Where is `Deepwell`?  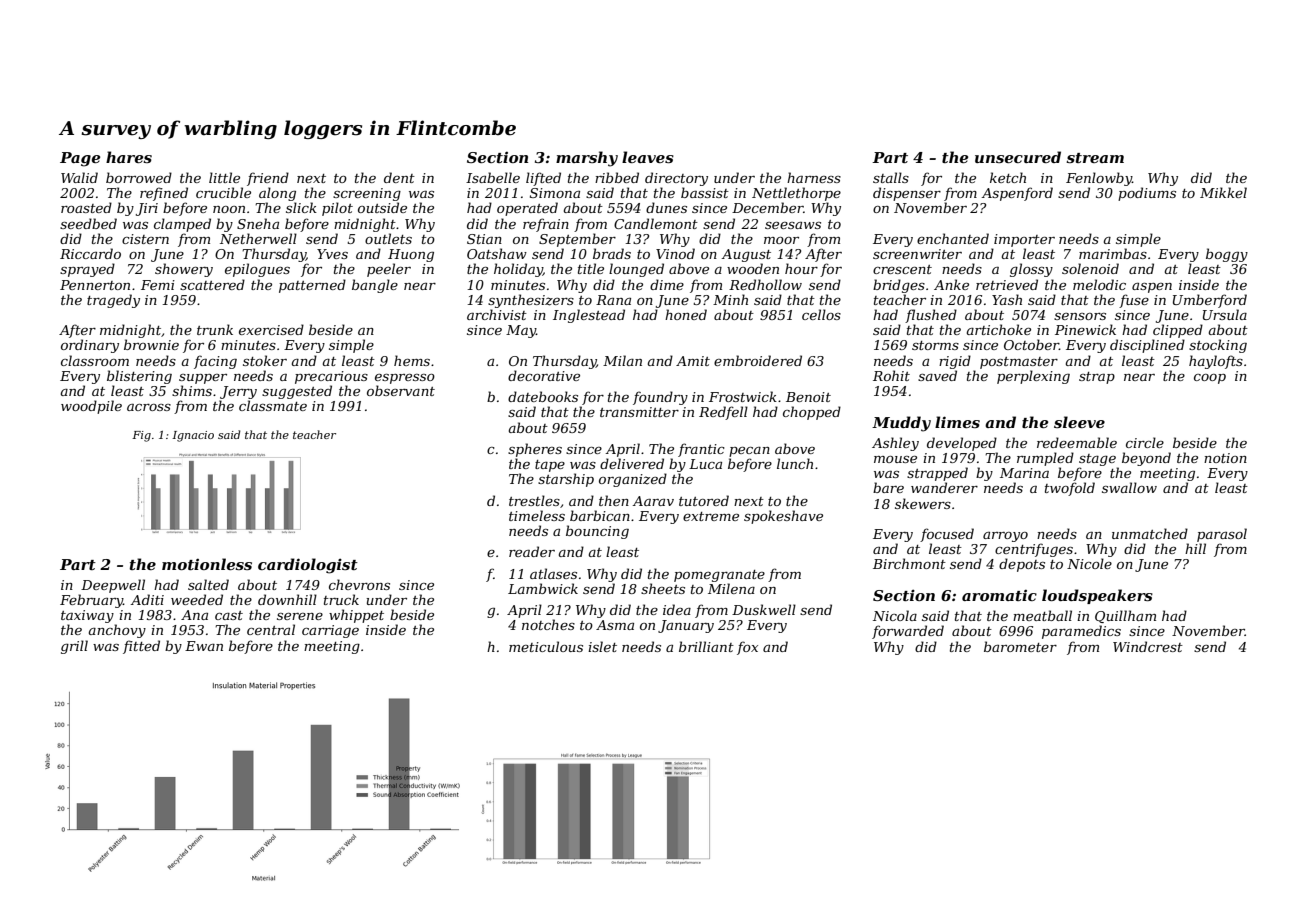
Deepwell is located at coordinates (113, 586).
